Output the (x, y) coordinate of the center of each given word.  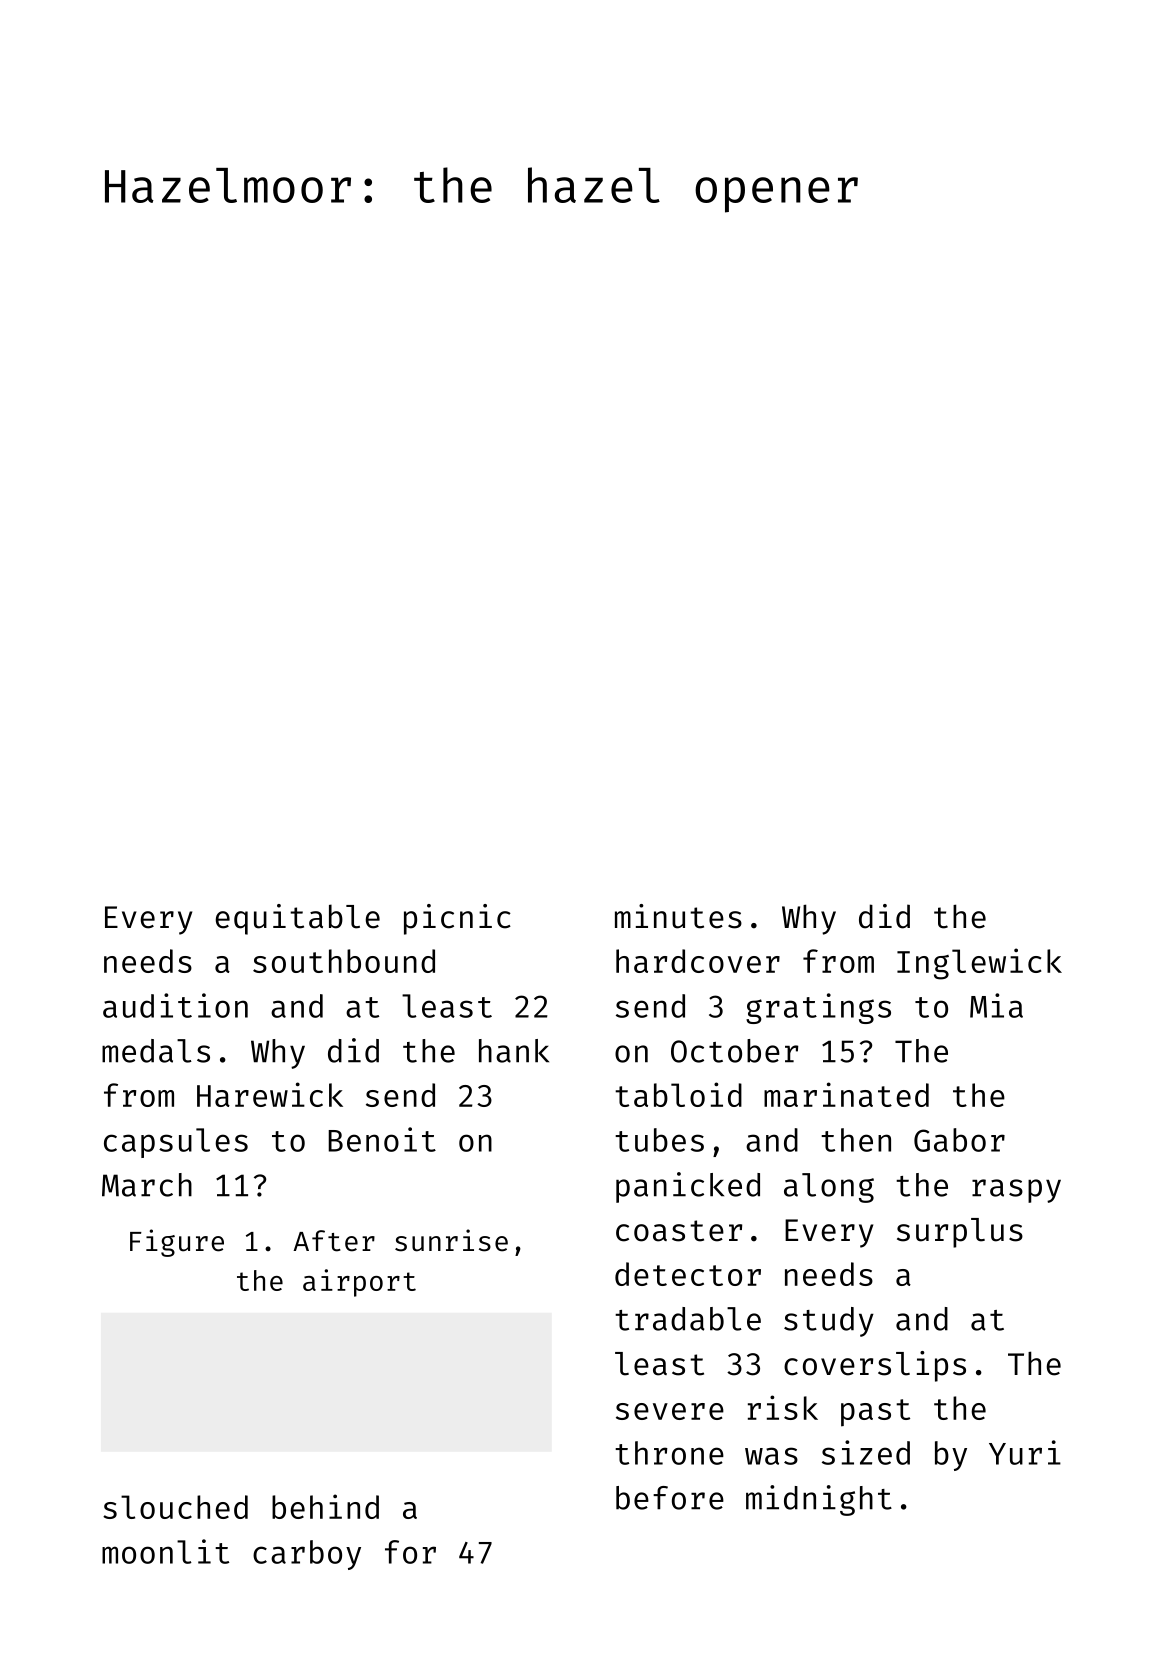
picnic (457, 919)
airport (359, 1283)
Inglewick (979, 964)
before (670, 1498)
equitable (297, 919)
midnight (819, 1500)
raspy (1016, 1191)
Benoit (382, 1139)
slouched (175, 1507)
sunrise (451, 1240)
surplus (960, 1233)
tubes (659, 1140)
